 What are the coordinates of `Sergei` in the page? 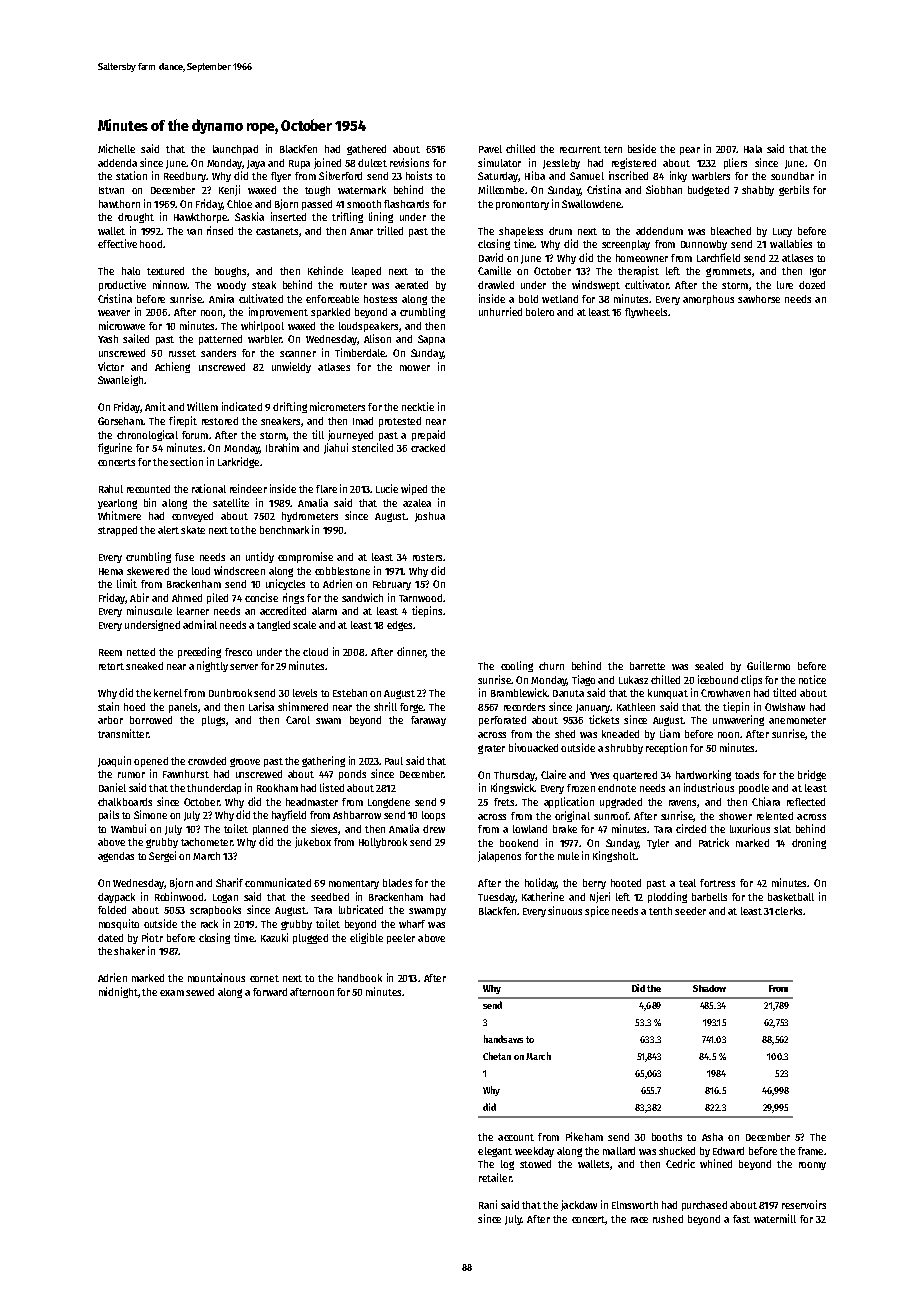 It's located at (162, 856).
